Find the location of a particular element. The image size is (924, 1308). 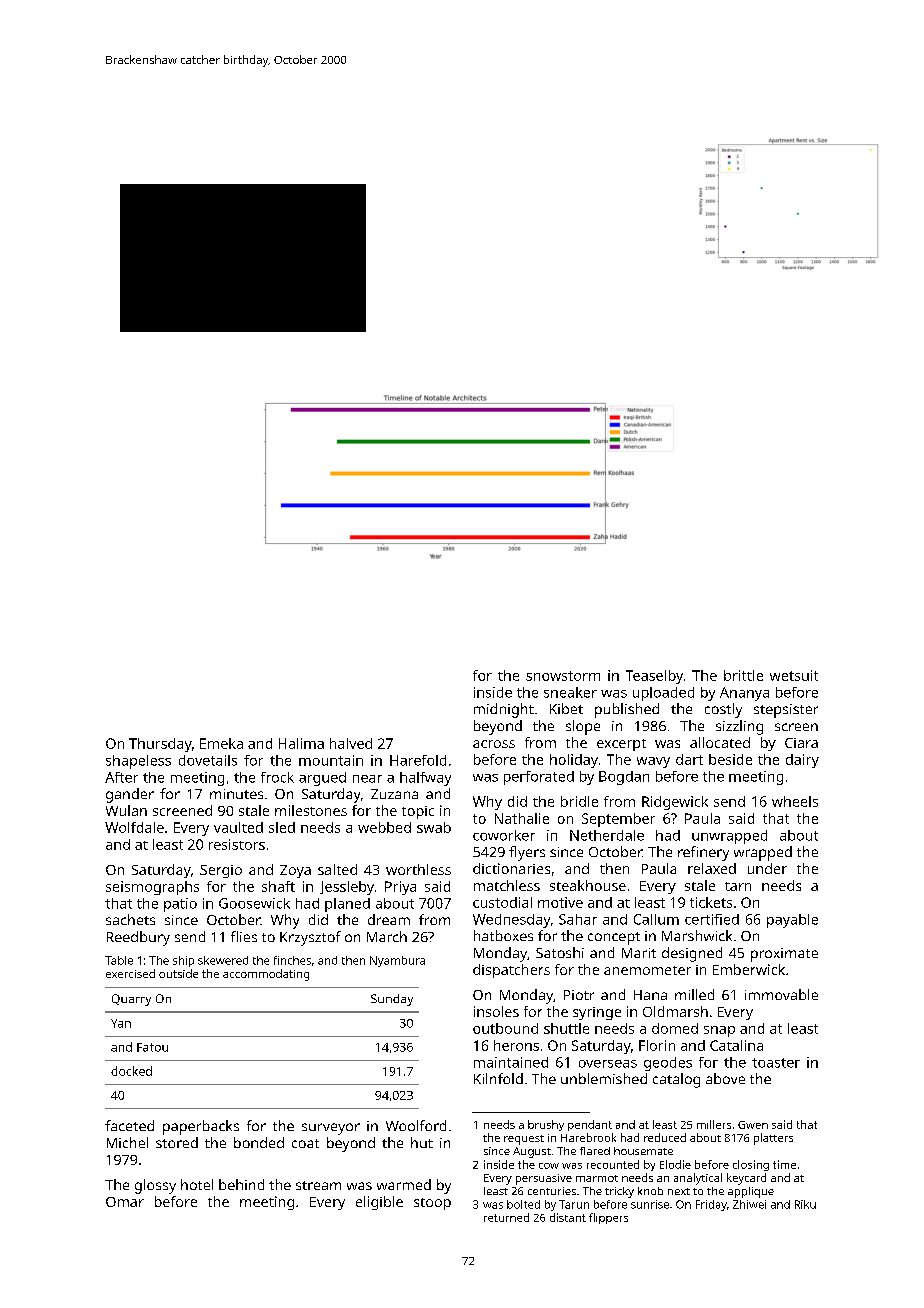

Marshwick is located at coordinates (697, 935).
